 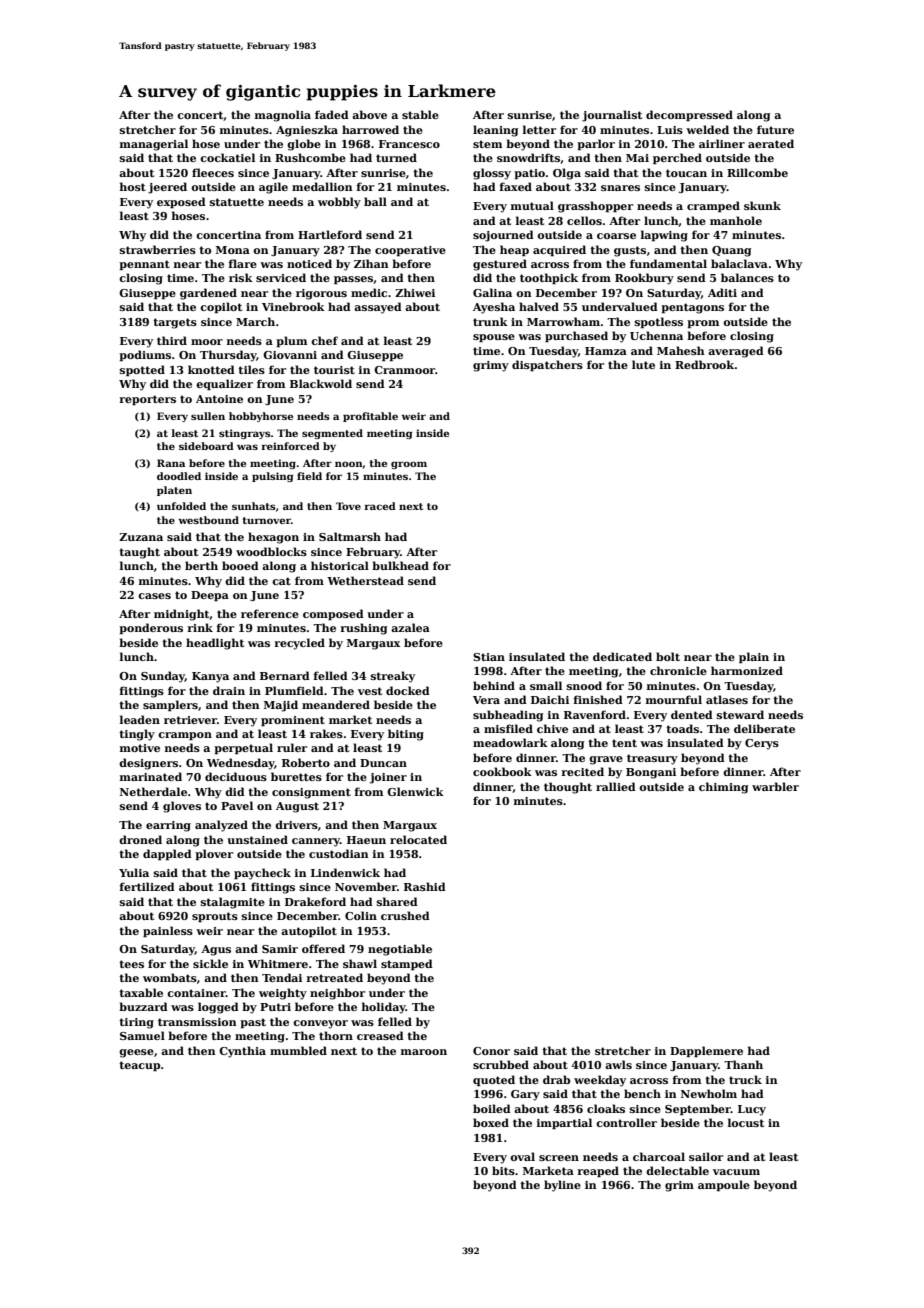 What do you see at coordinates (154, 145) in the image?
I see `managerial` at bounding box center [154, 145].
